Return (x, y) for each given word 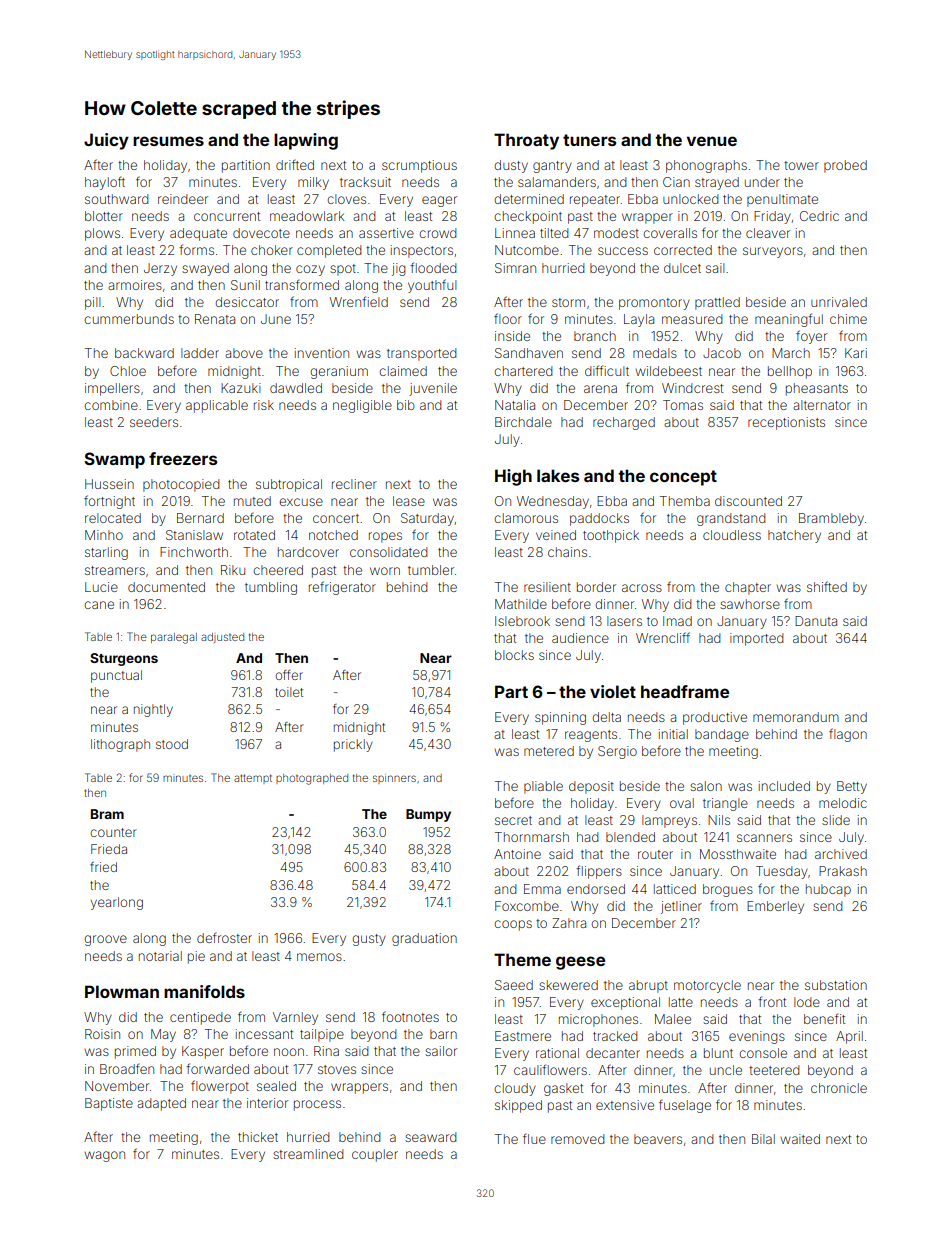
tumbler (431, 570)
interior (267, 1103)
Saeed (514, 985)
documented (166, 587)
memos (319, 957)
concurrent (227, 216)
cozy (310, 270)
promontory (654, 304)
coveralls (670, 233)
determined (529, 199)
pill (92, 303)
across (642, 588)
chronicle (839, 1088)
